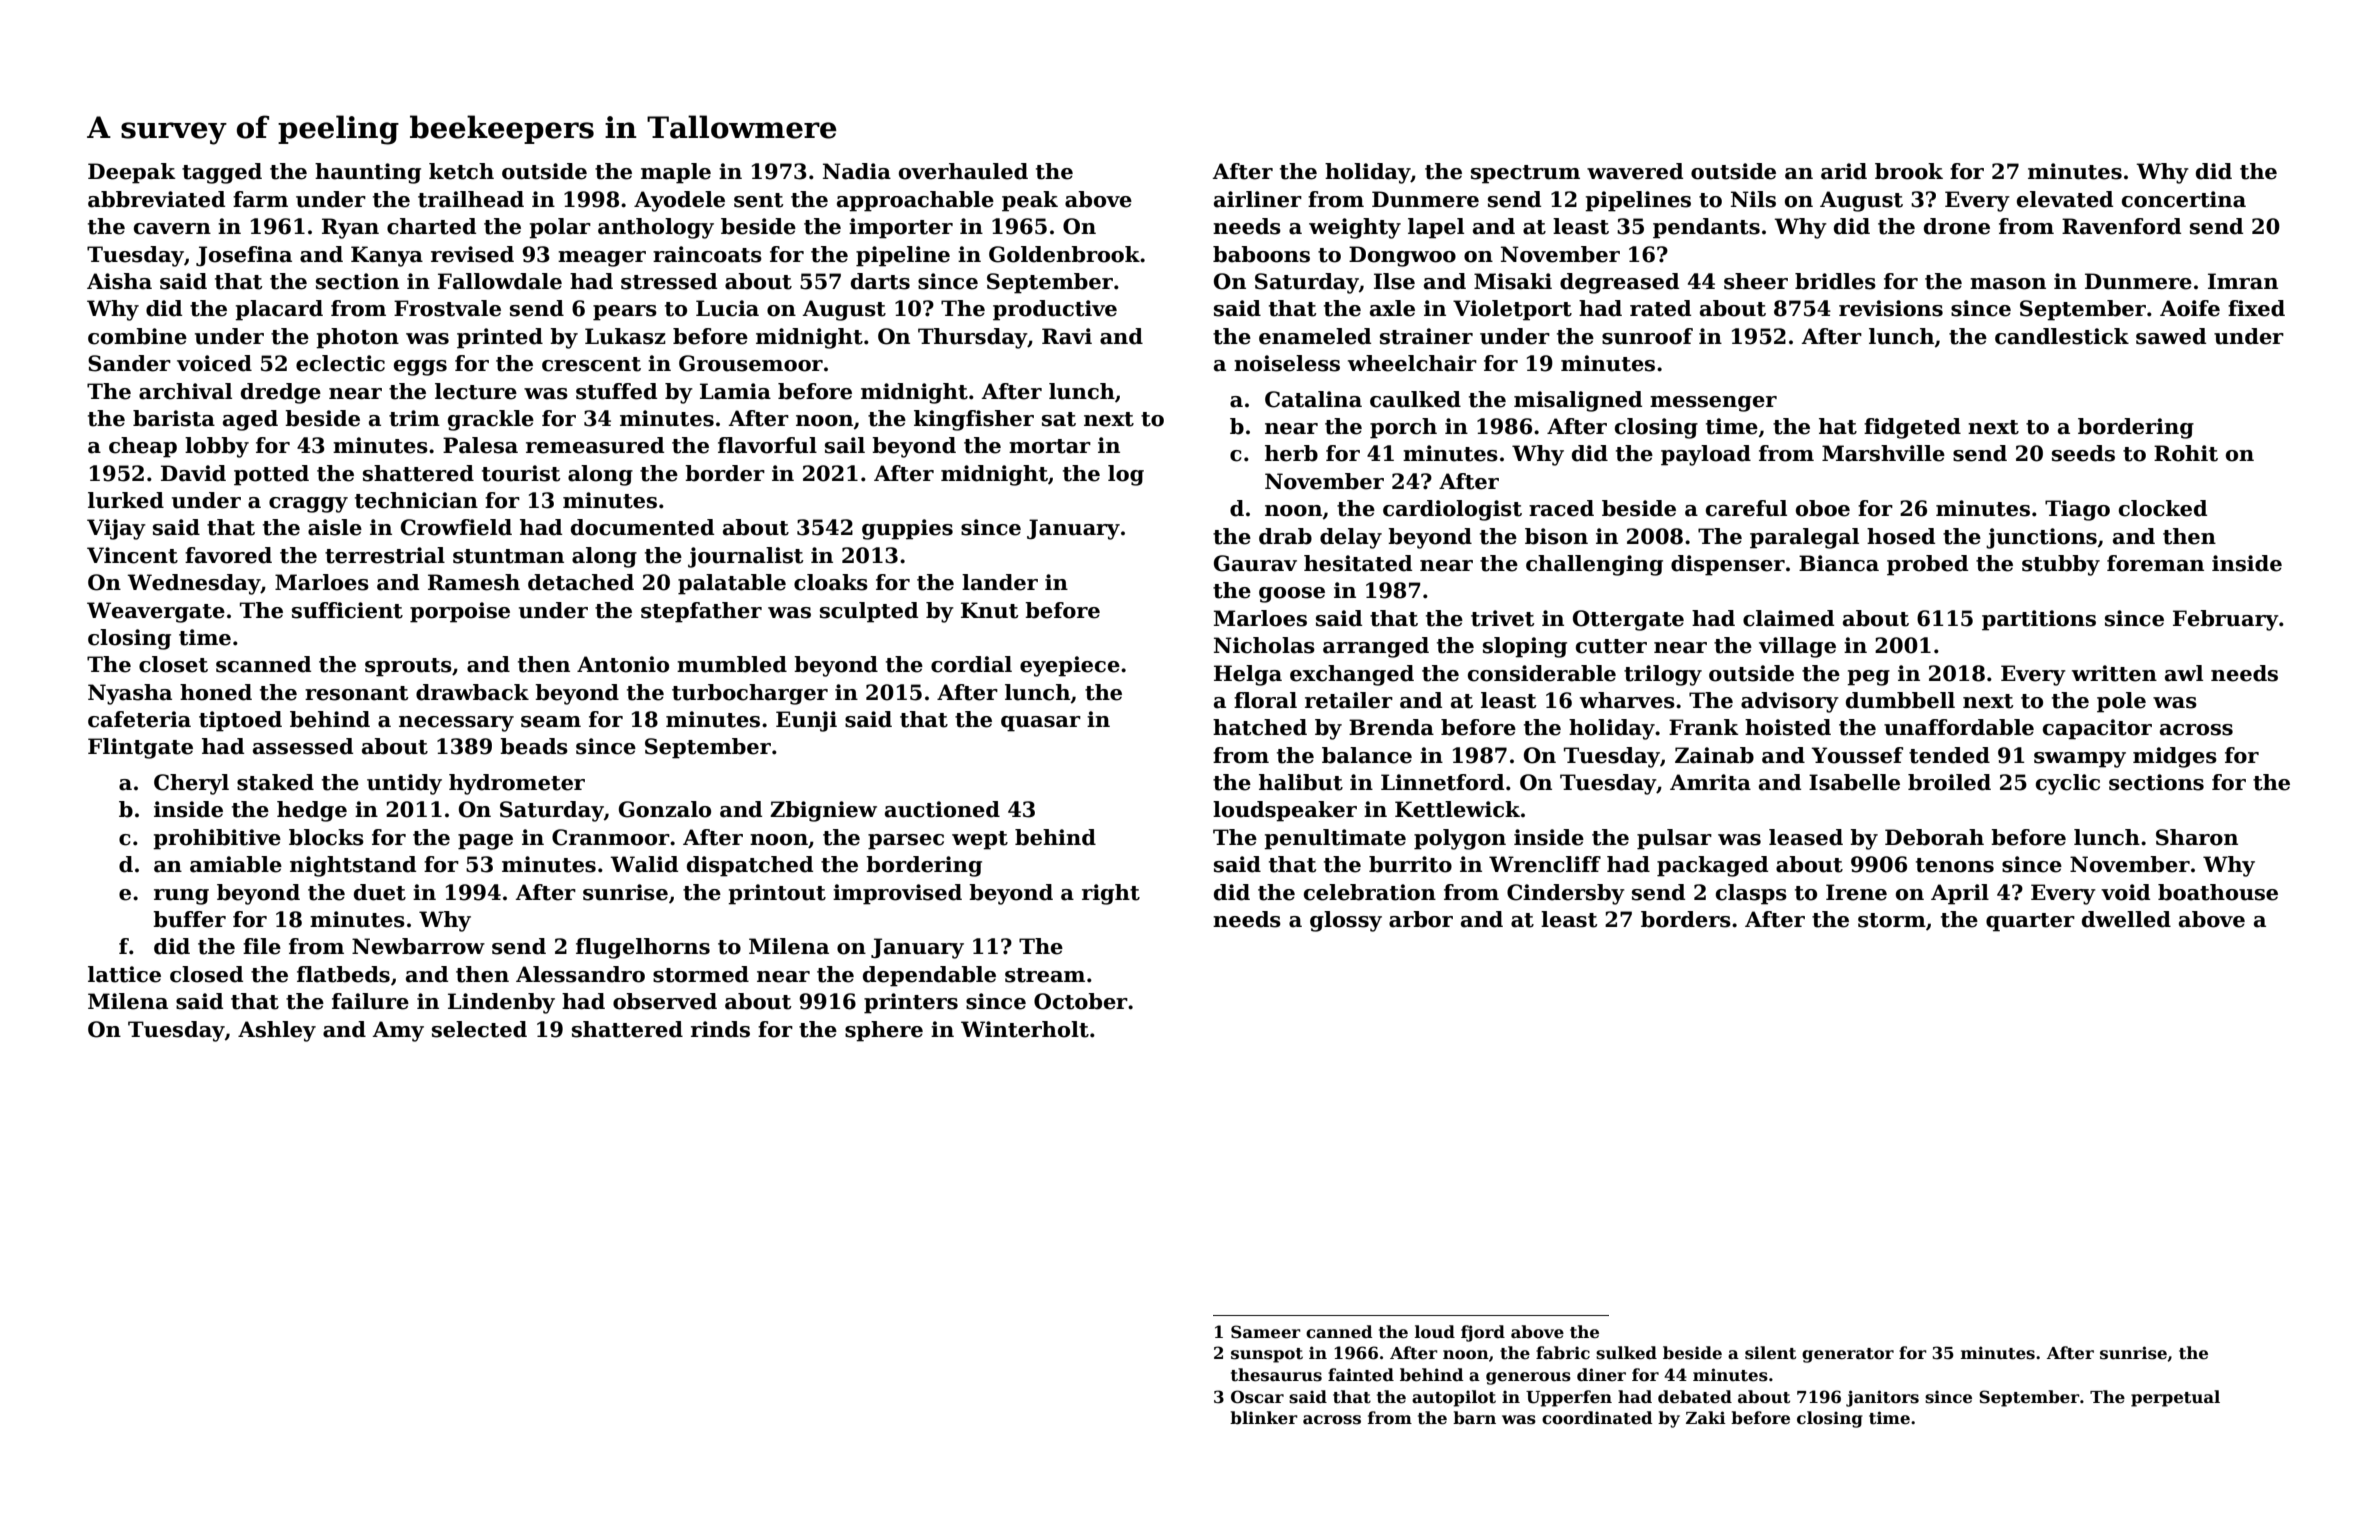 The image size is (2380, 1540). What do you see at coordinates (1292, 595) in the document?
I see `goose` at bounding box center [1292, 595].
